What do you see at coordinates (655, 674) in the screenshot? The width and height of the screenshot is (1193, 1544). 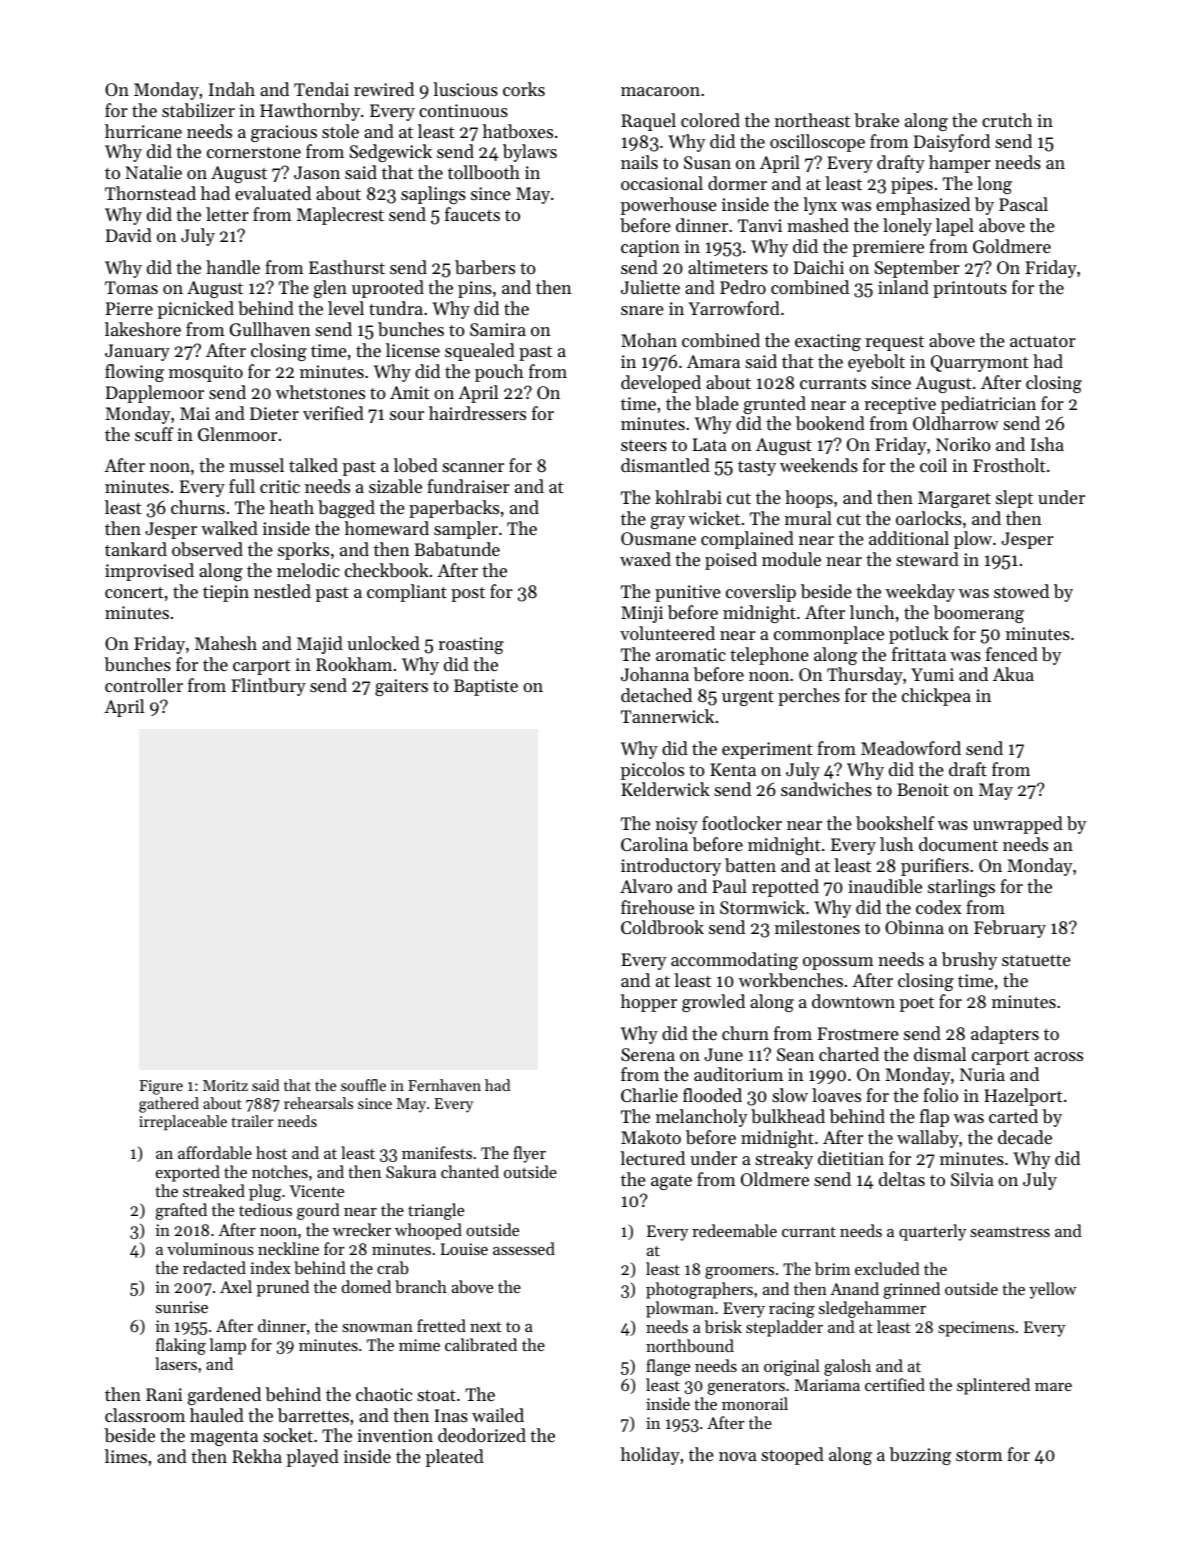 I see `Johanna` at bounding box center [655, 674].
